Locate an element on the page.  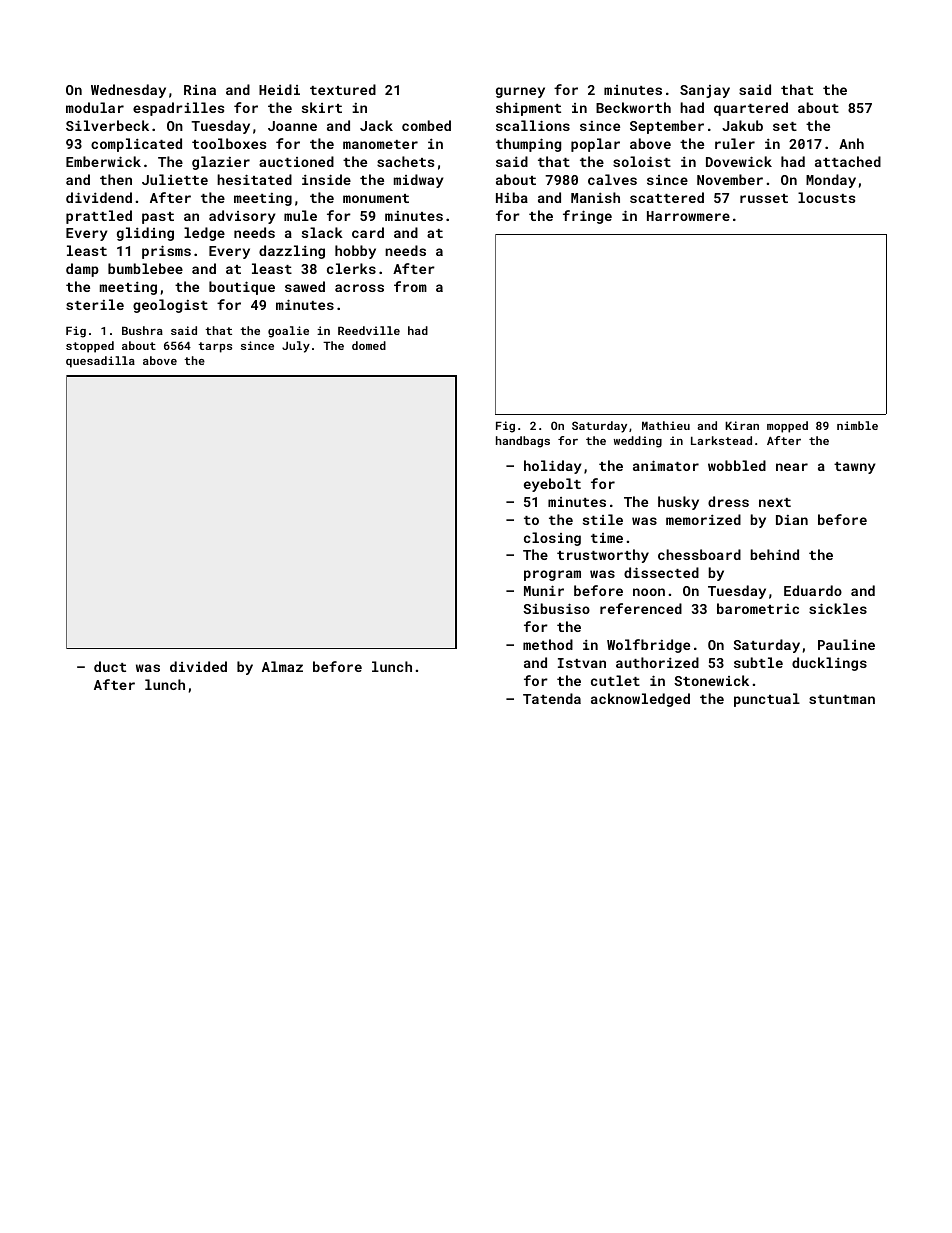
nimble is located at coordinates (857, 425).
